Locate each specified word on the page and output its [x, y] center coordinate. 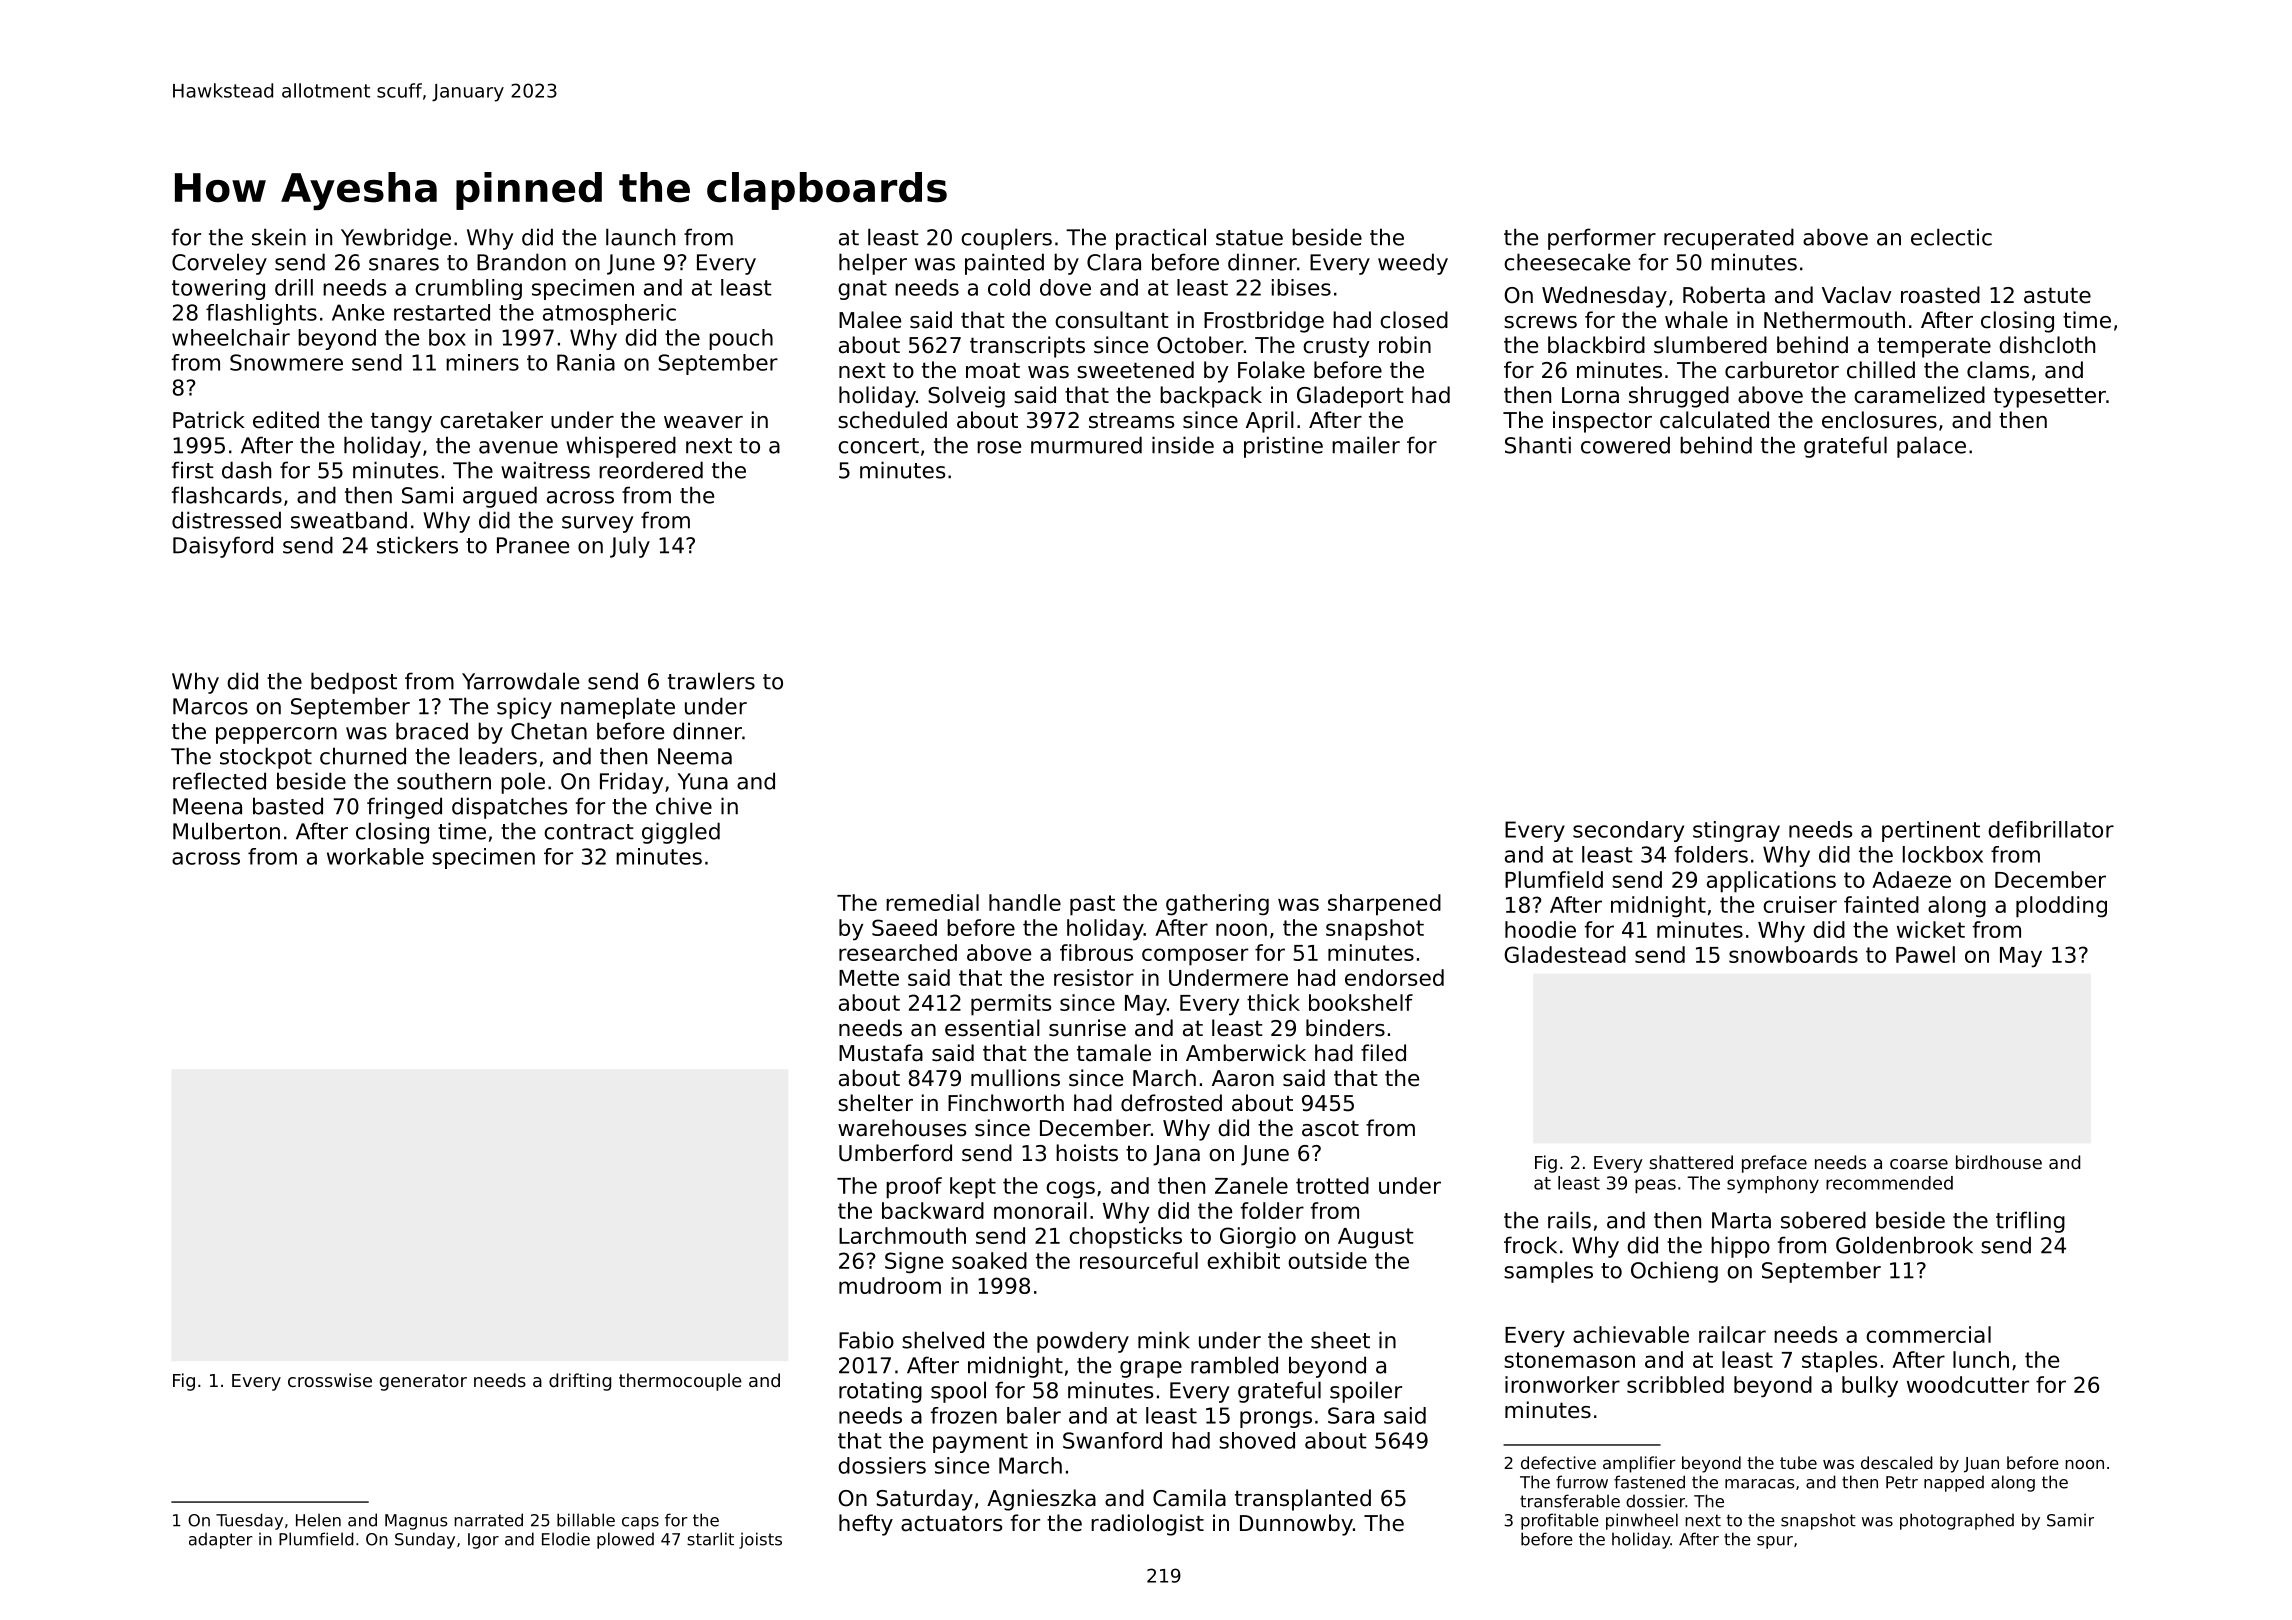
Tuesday [249, 1521]
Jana [1176, 1155]
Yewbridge [396, 239]
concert [878, 446]
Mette [869, 978]
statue [1249, 238]
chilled [1881, 370]
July [630, 547]
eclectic [1951, 237]
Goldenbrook [1904, 1245]
